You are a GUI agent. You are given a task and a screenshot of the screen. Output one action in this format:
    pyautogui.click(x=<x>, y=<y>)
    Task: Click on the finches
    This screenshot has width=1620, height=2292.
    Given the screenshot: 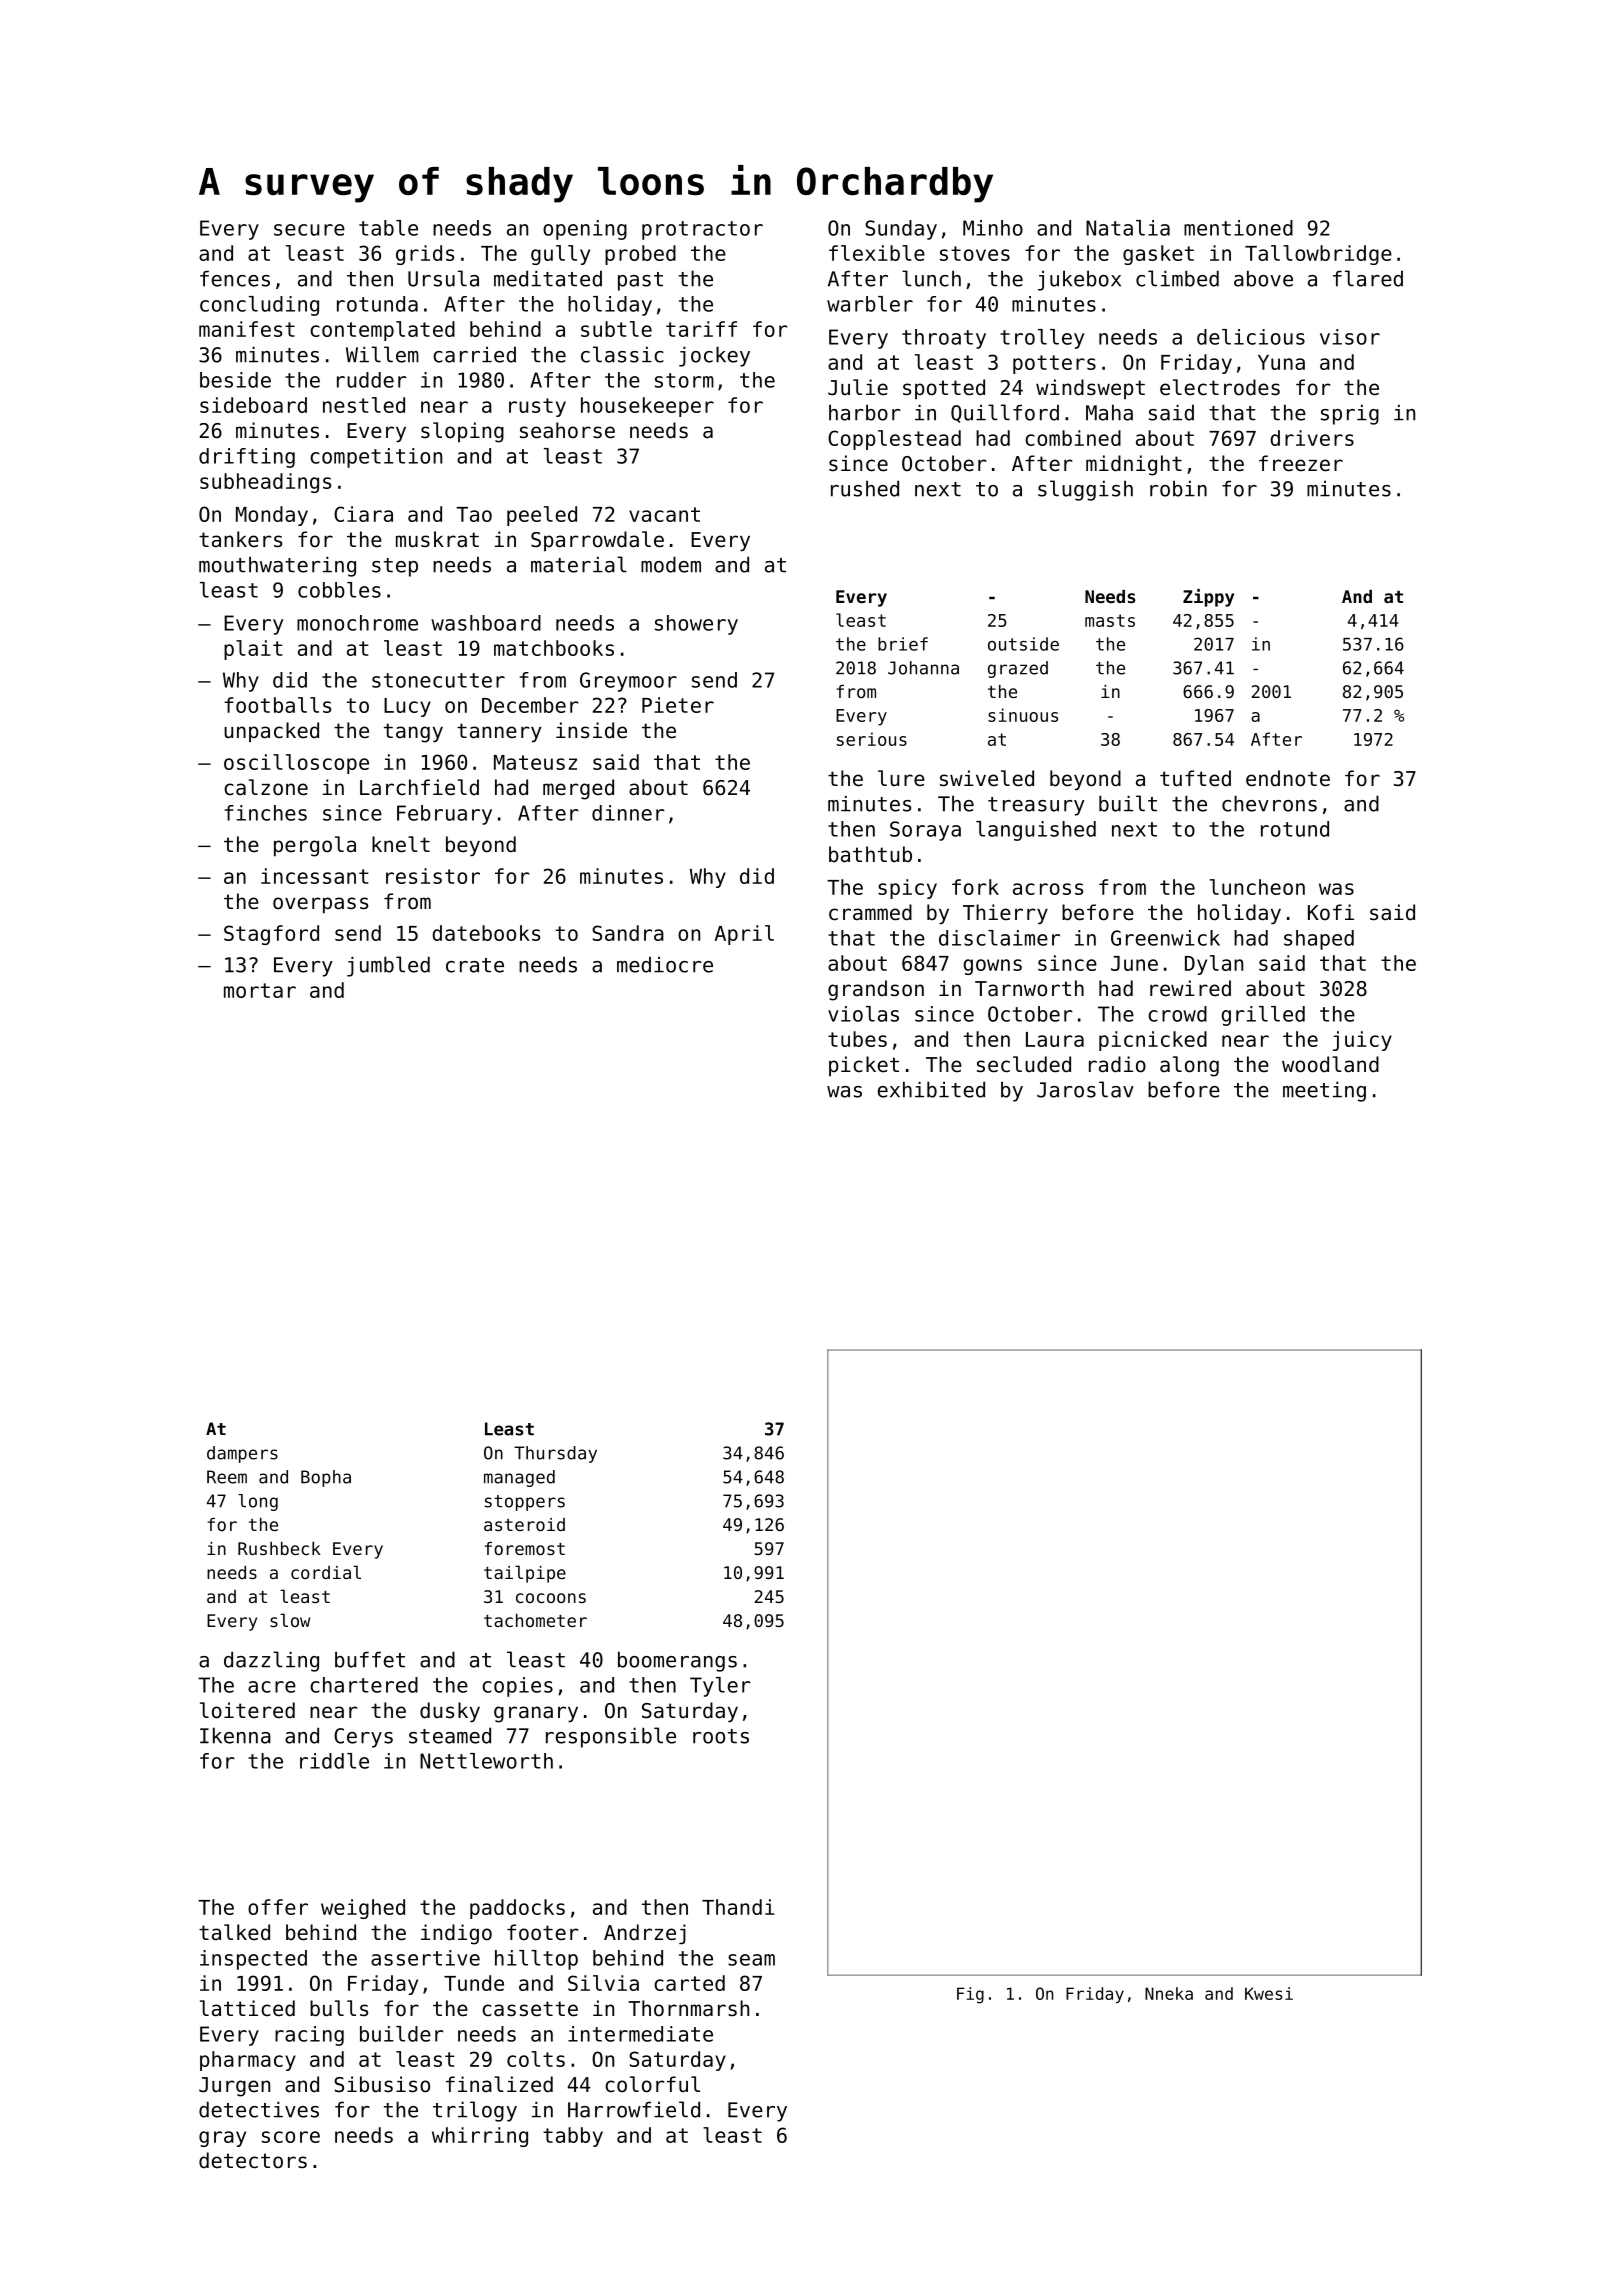 What is the action you would take?
    pyautogui.click(x=266, y=813)
